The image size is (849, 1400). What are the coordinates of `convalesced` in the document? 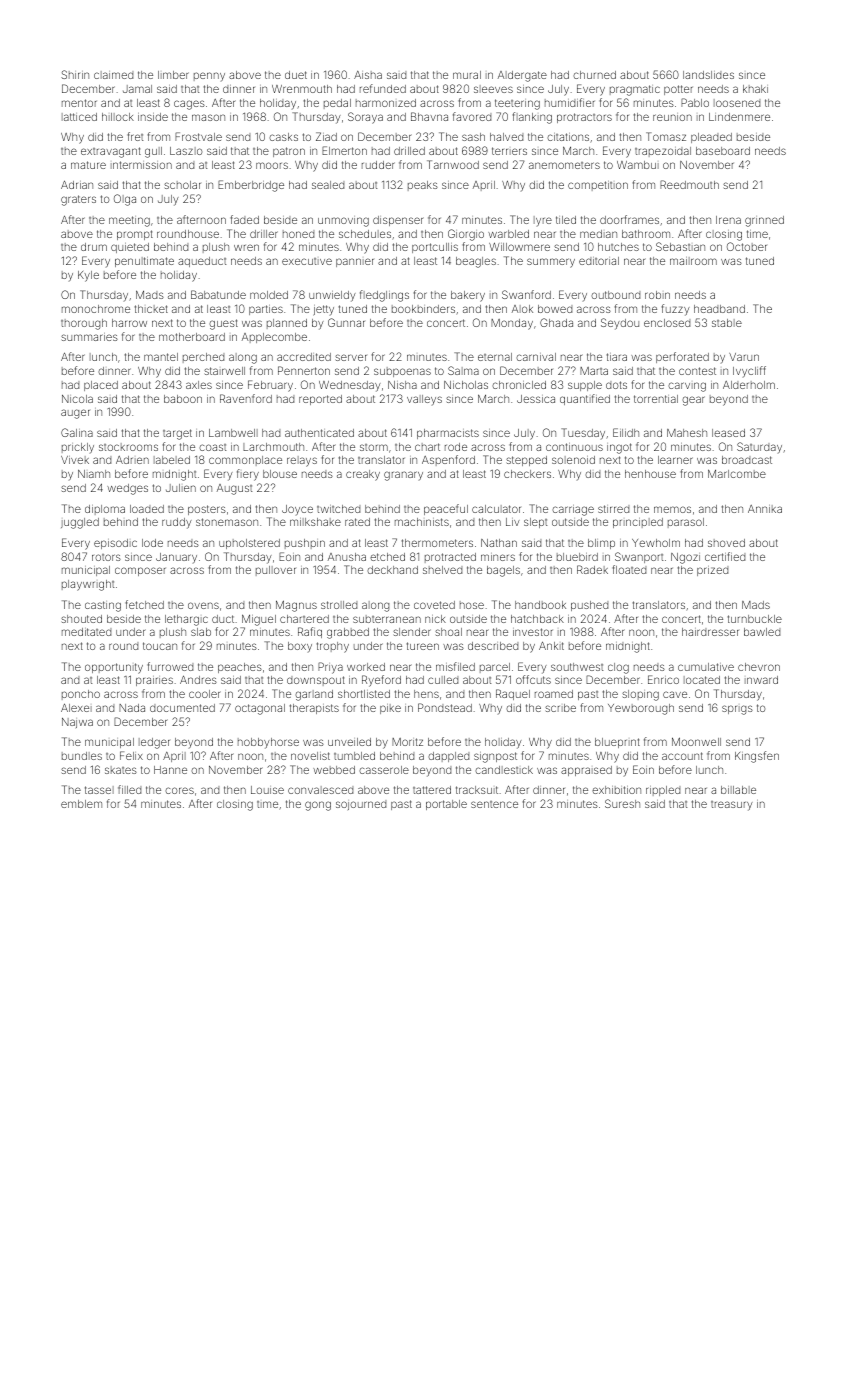 It's located at (320, 790).
